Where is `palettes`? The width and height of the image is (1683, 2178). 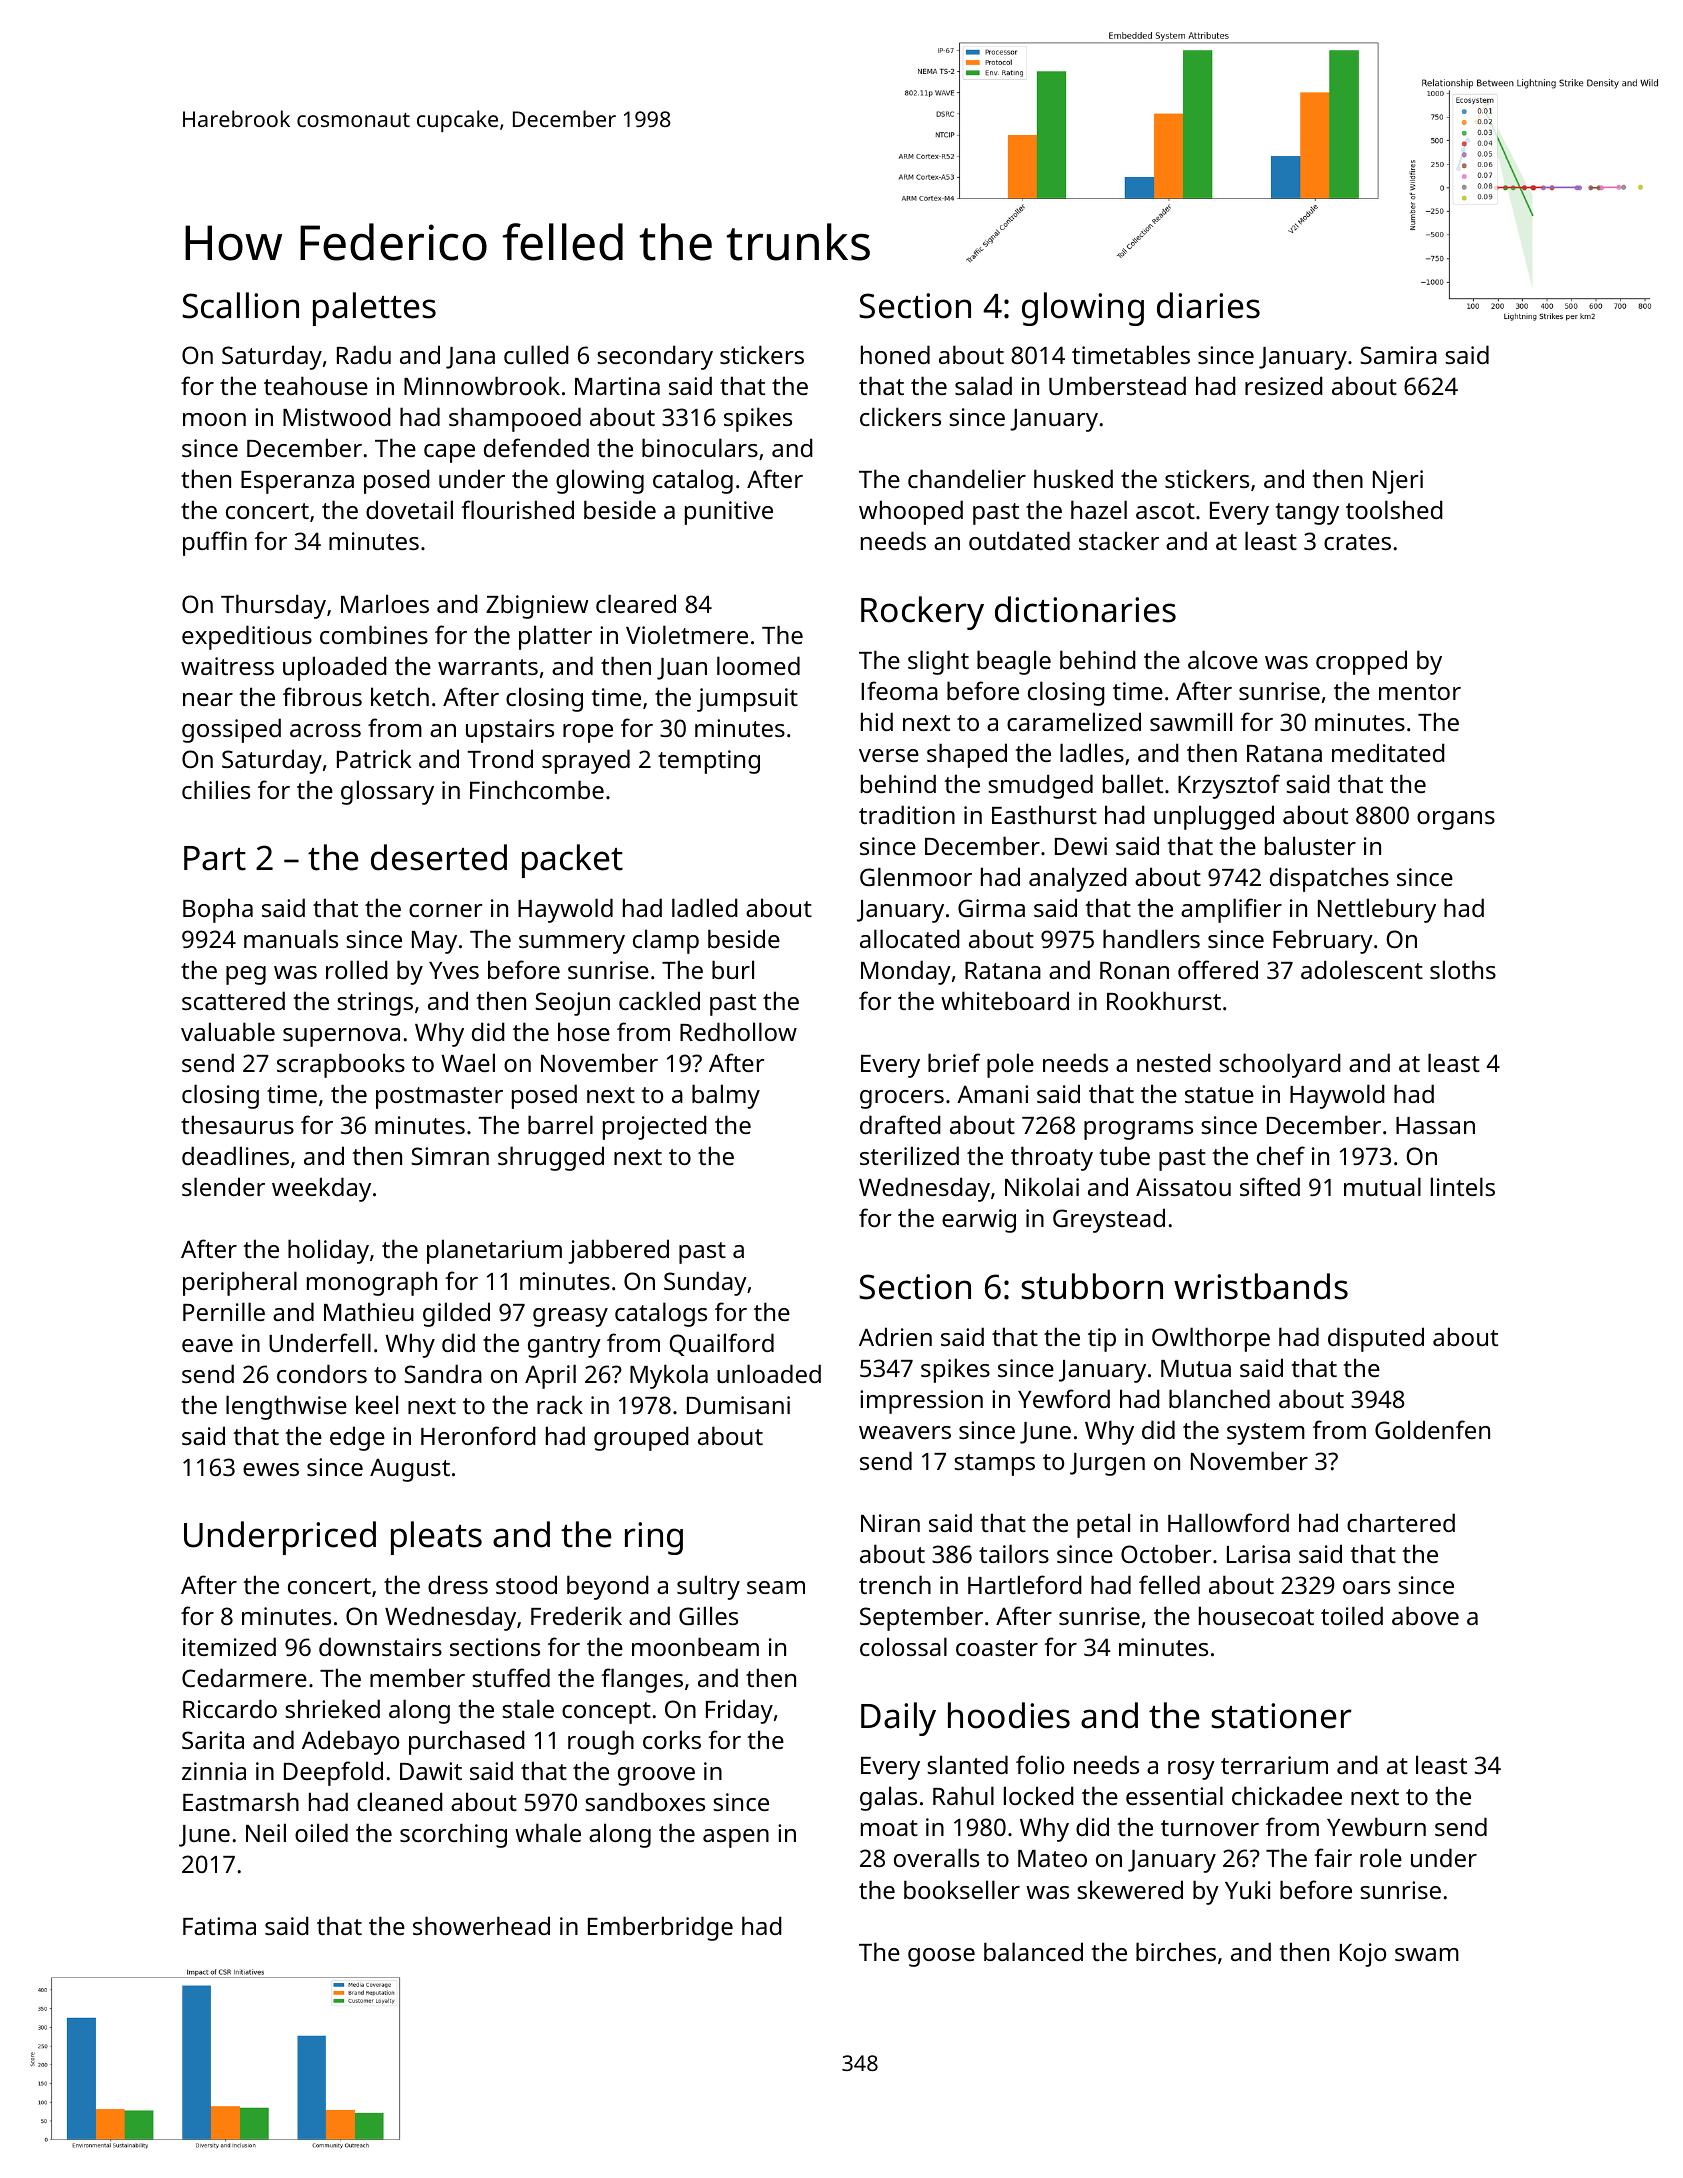
palettes is located at coordinates (374, 309).
